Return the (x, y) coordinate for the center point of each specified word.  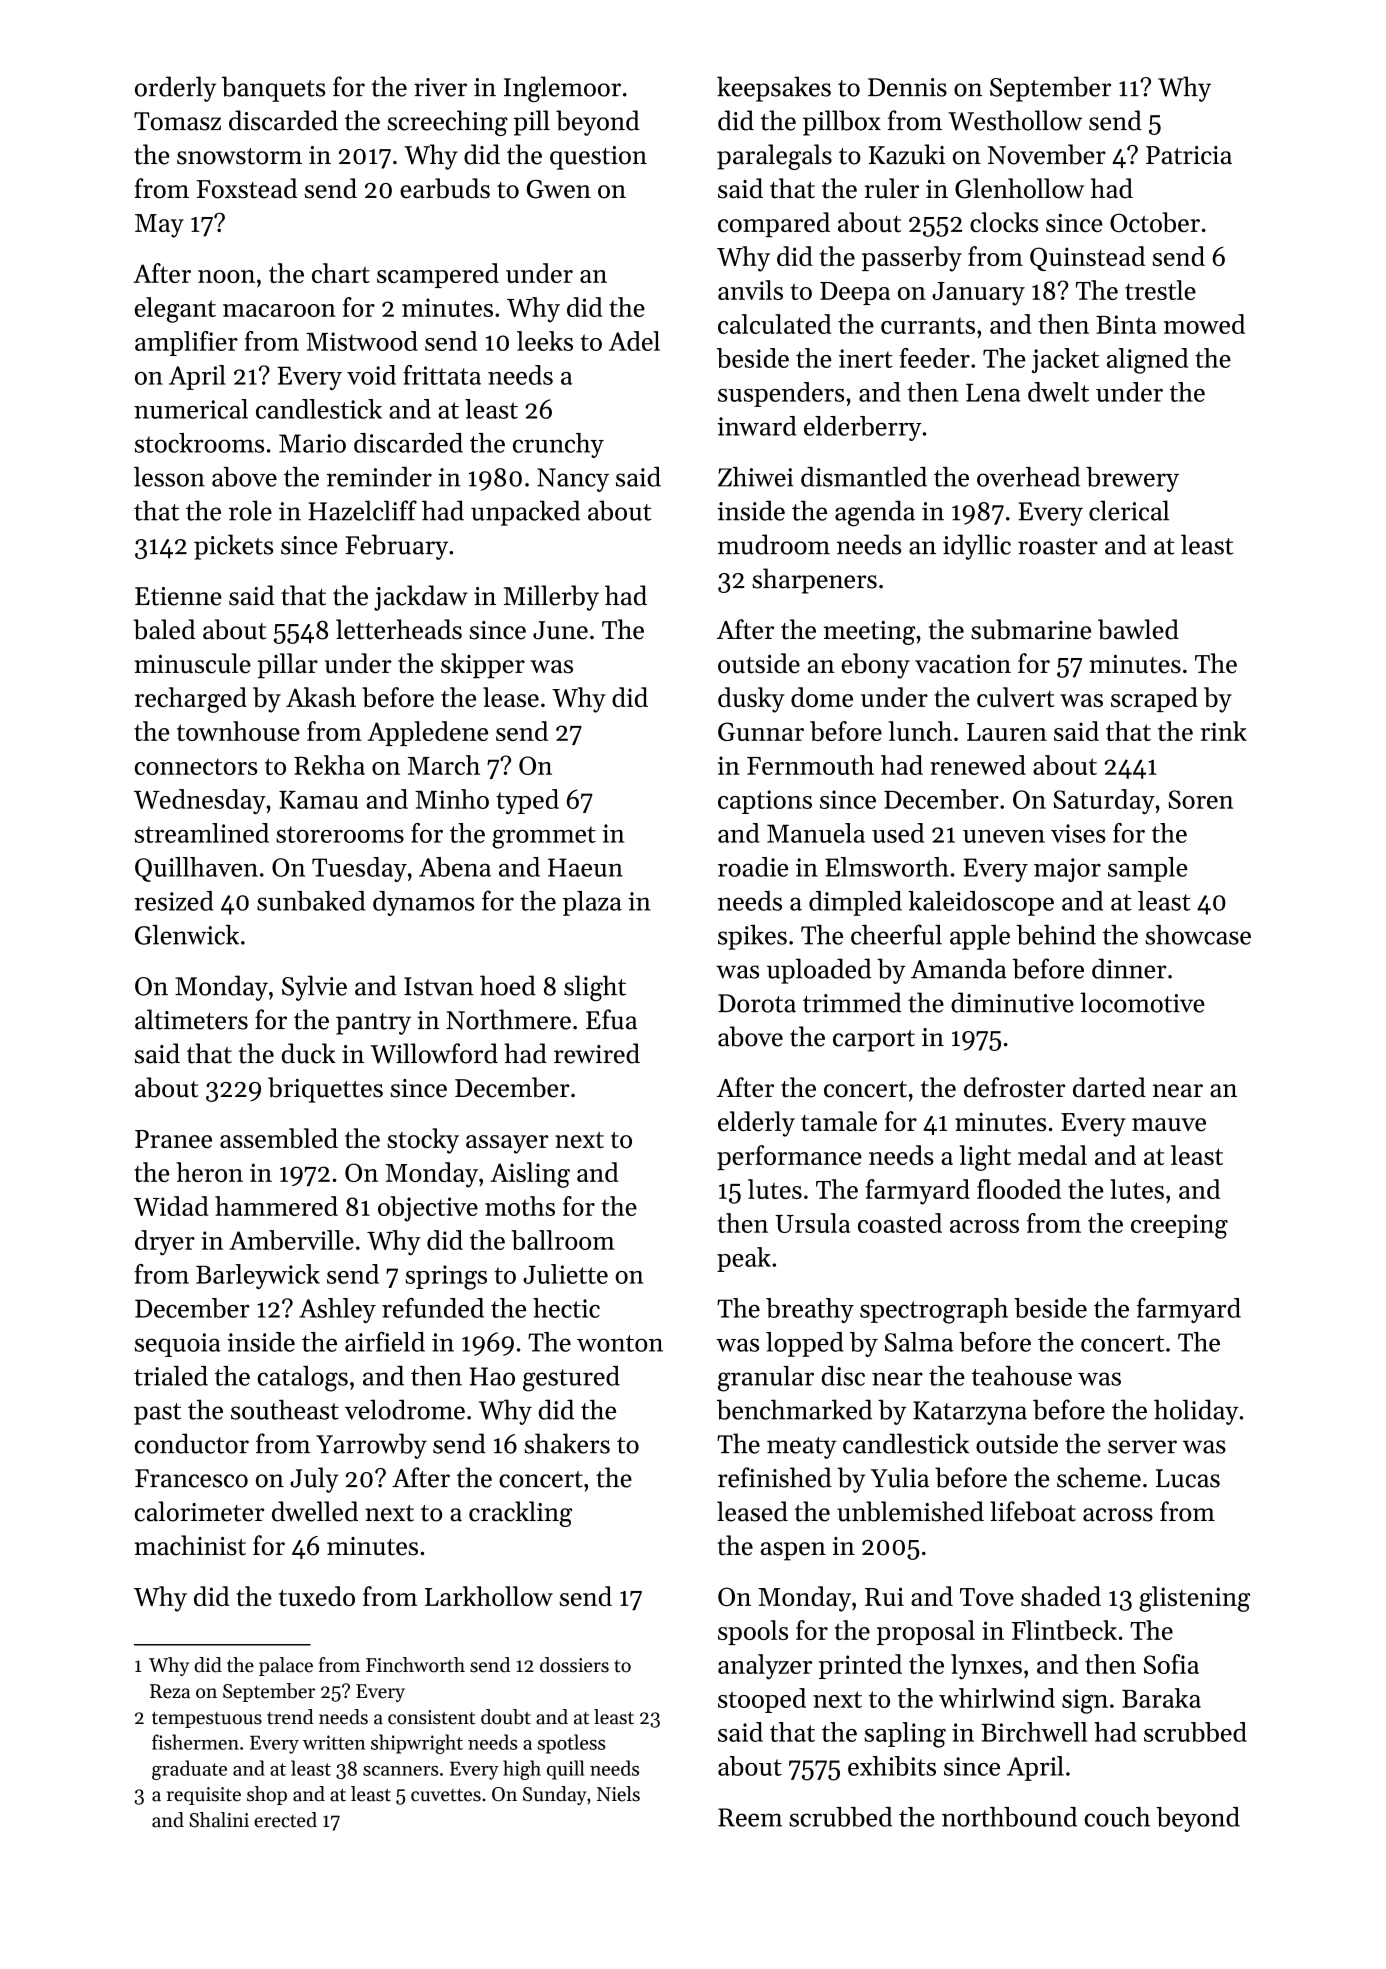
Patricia (1189, 155)
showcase (1198, 935)
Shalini (219, 1820)
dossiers (574, 1665)
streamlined (202, 833)
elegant (175, 310)
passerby (912, 259)
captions (765, 802)
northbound (1009, 1817)
